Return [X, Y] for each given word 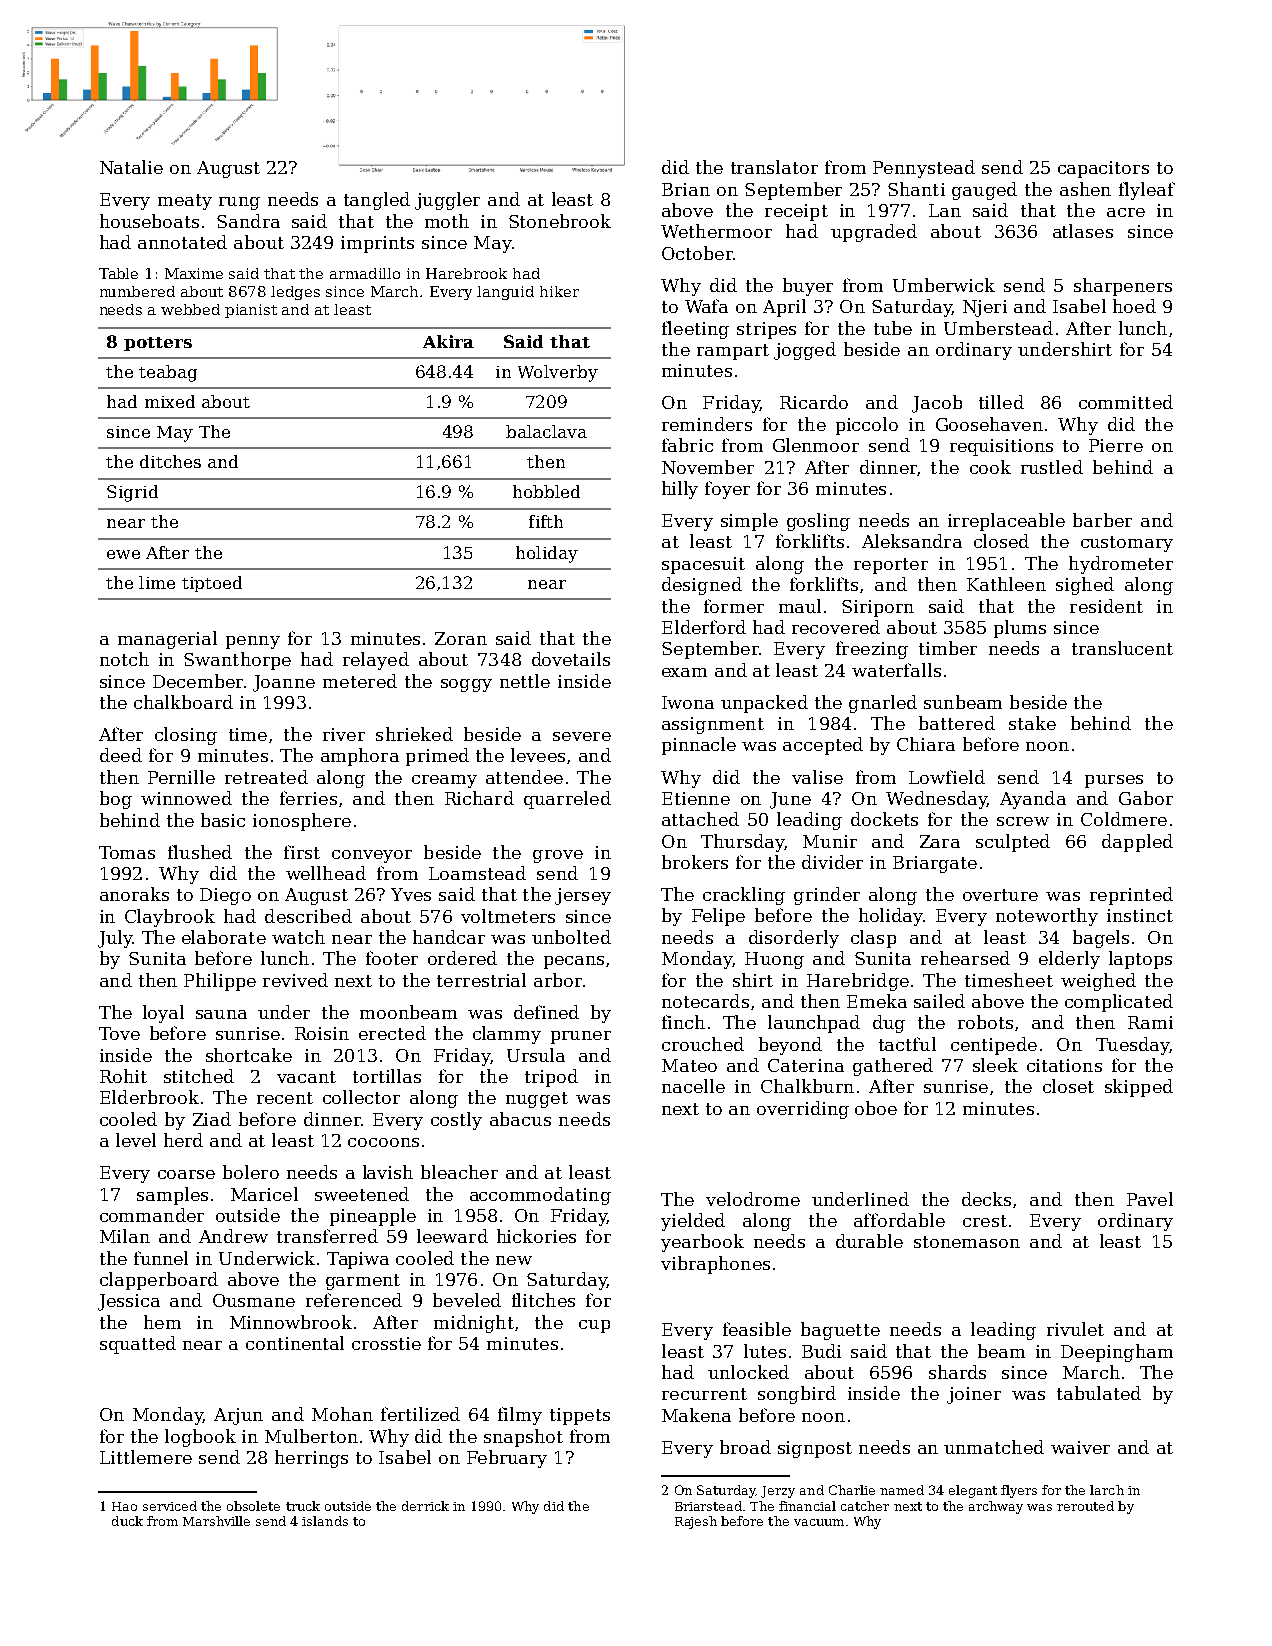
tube [893, 328]
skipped [1139, 1088]
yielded [693, 1222]
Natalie [131, 167]
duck [127, 1521]
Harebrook [466, 273]
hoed [1134, 306]
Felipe [718, 917]
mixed [170, 401]
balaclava [546, 431]
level [136, 1140]
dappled [1137, 843]
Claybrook [170, 918]
